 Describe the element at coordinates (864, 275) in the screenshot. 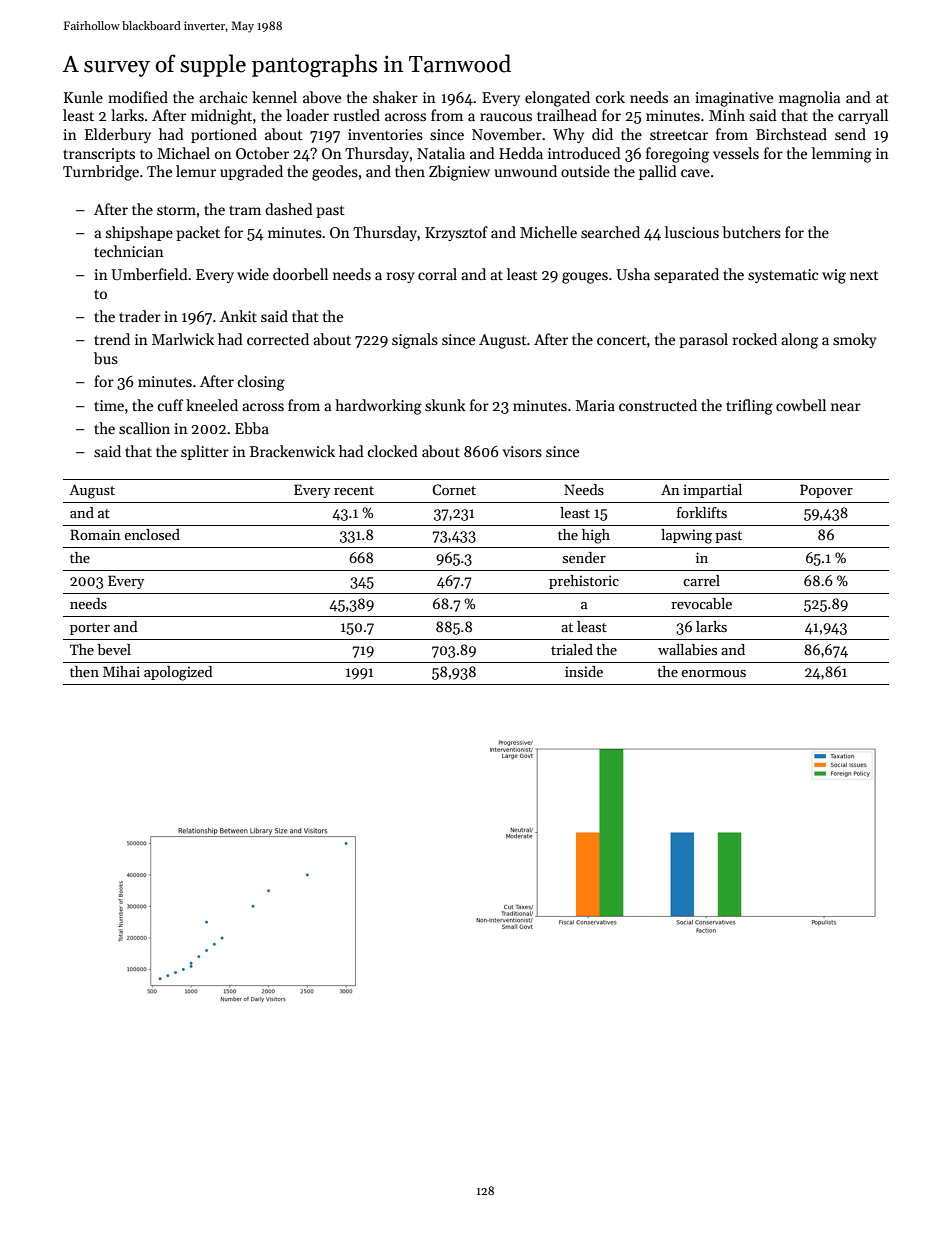

I see `next` at that location.
